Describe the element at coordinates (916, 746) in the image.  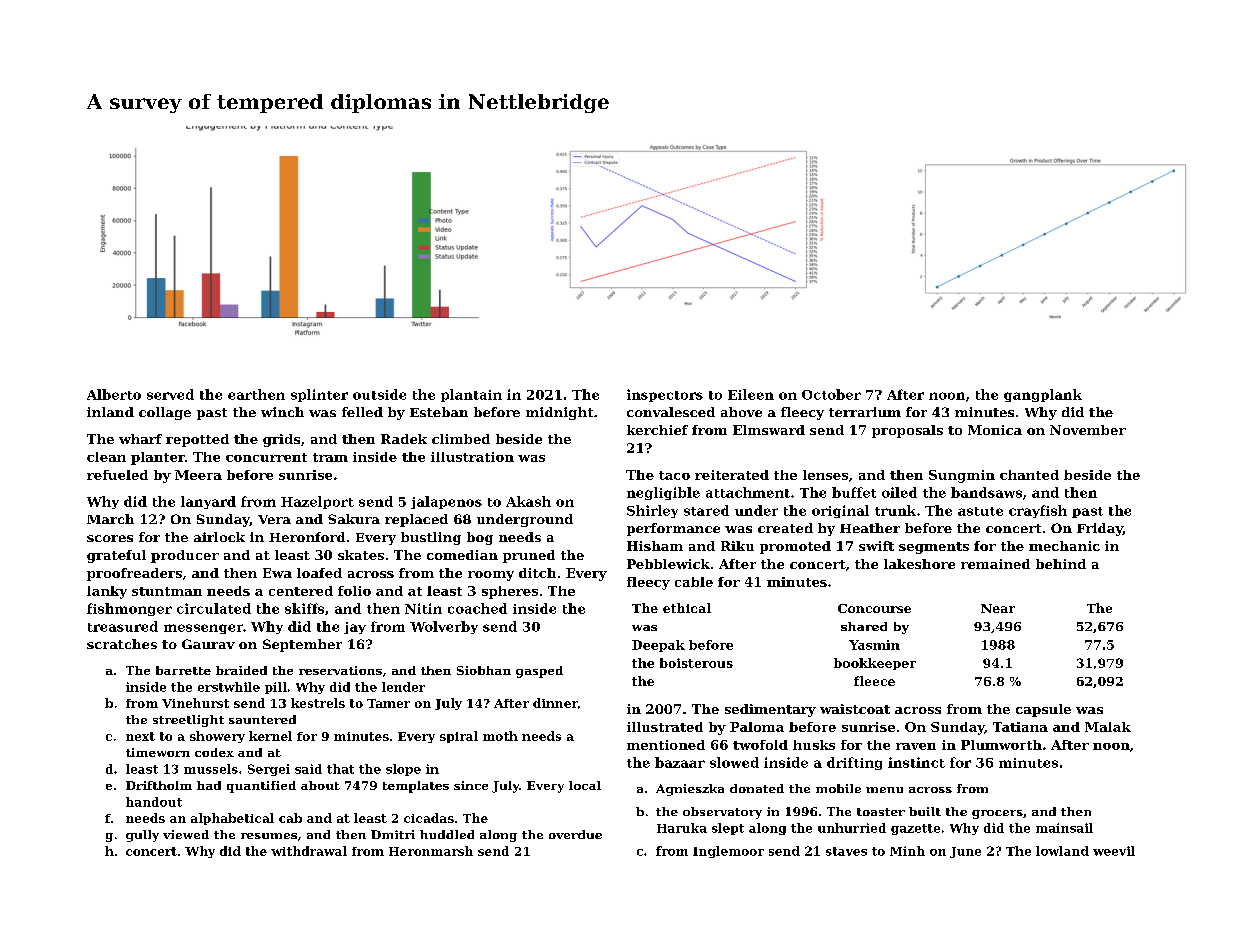
I see `raven` at that location.
